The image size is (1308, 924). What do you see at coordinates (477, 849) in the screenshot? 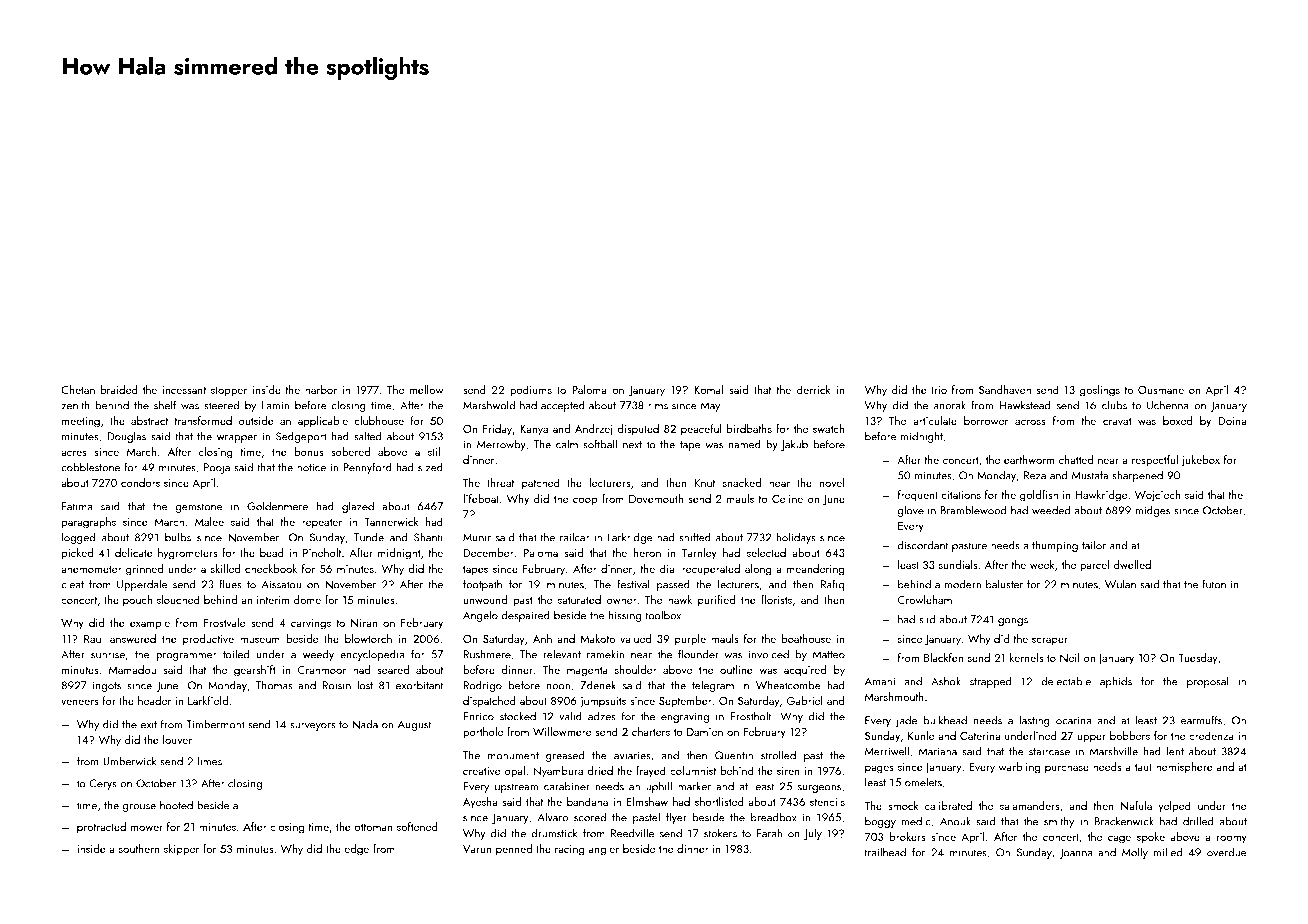
I see `Varun` at bounding box center [477, 849].
